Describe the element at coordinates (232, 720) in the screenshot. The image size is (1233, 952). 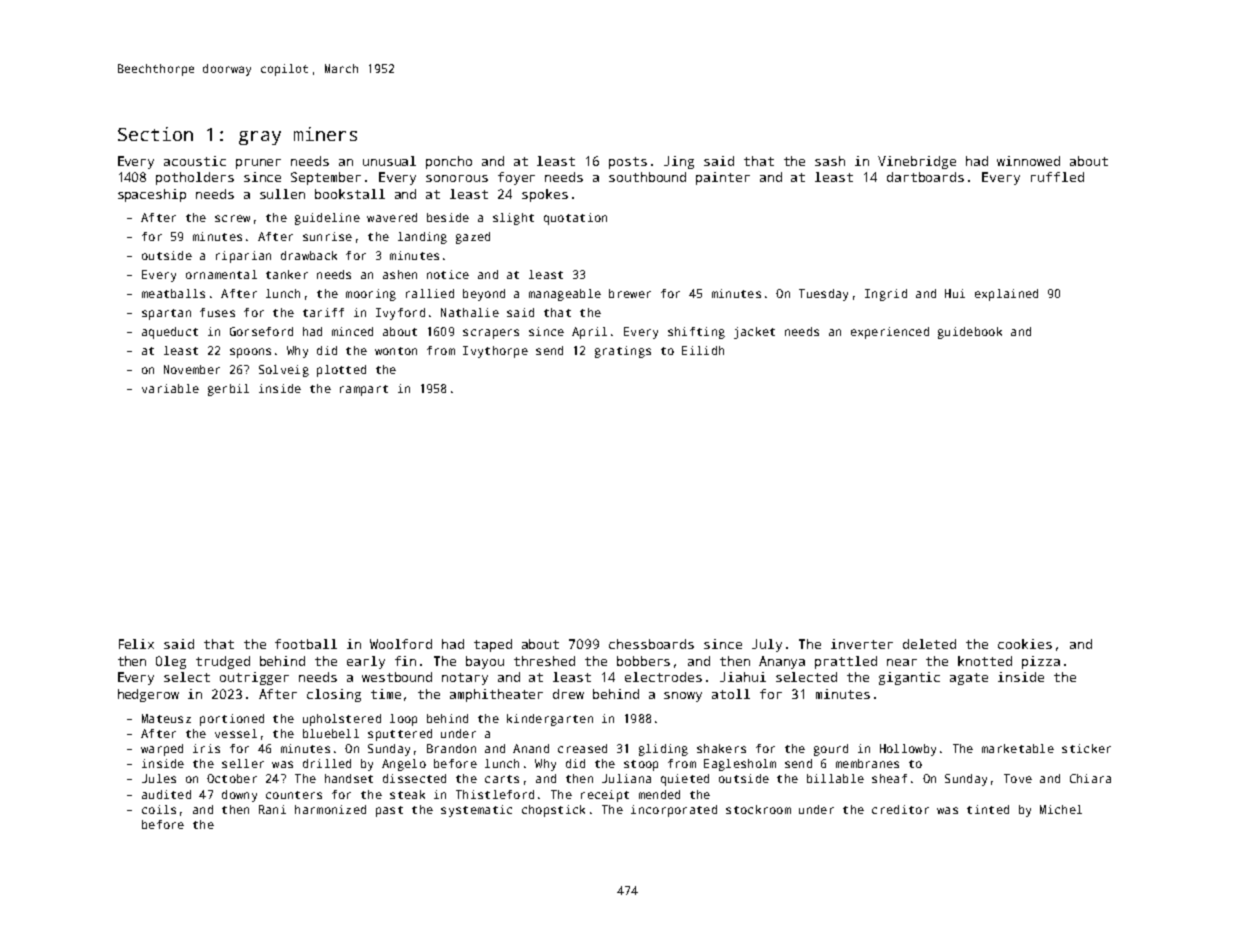
I see `portioned` at that location.
